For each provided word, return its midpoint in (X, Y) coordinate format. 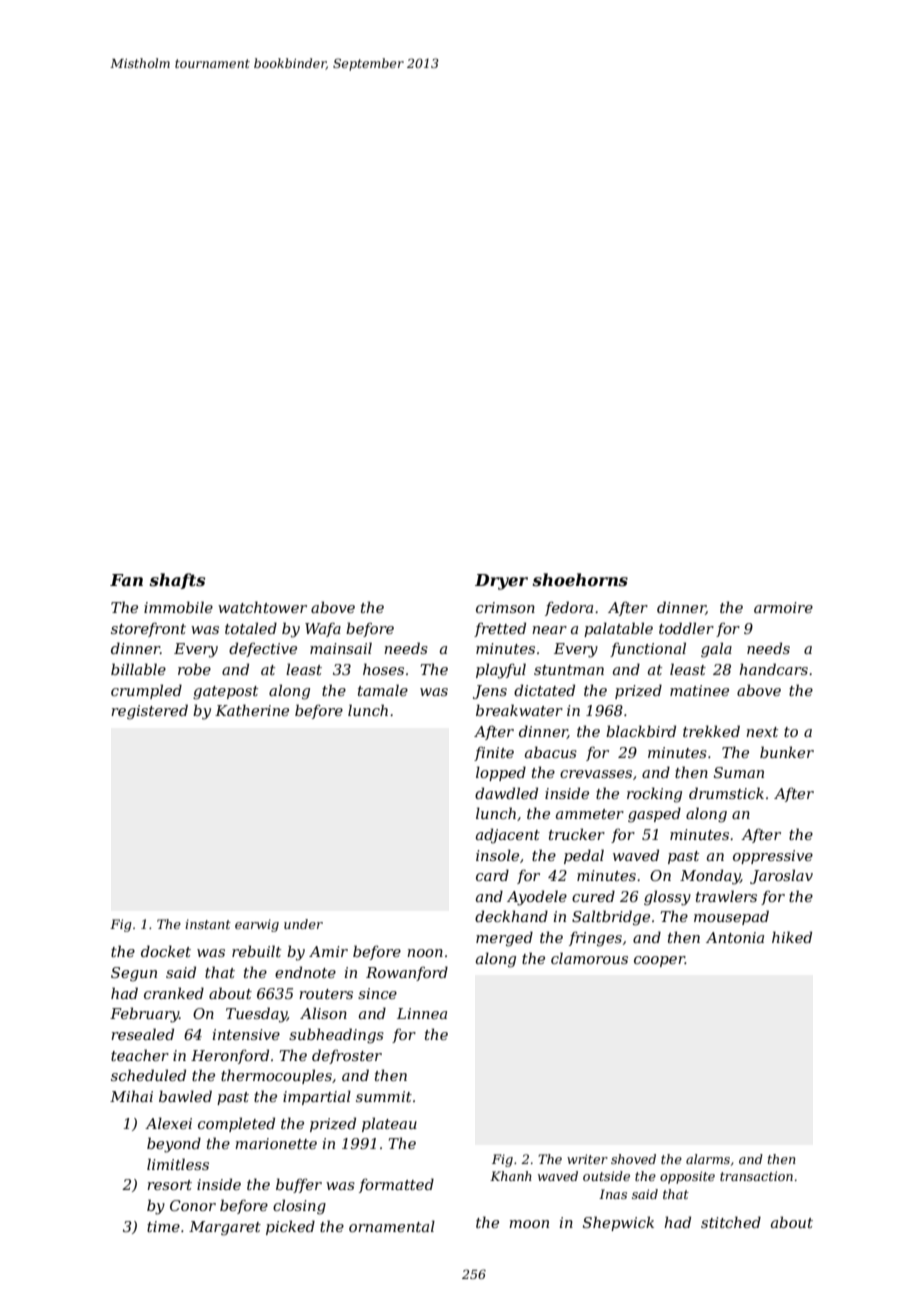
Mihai (131, 1096)
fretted (500, 629)
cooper (659, 961)
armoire (783, 607)
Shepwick (618, 1223)
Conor (193, 1205)
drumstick (726, 793)
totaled (251, 628)
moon (529, 1224)
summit (384, 1096)
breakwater (519, 710)
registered (149, 712)
